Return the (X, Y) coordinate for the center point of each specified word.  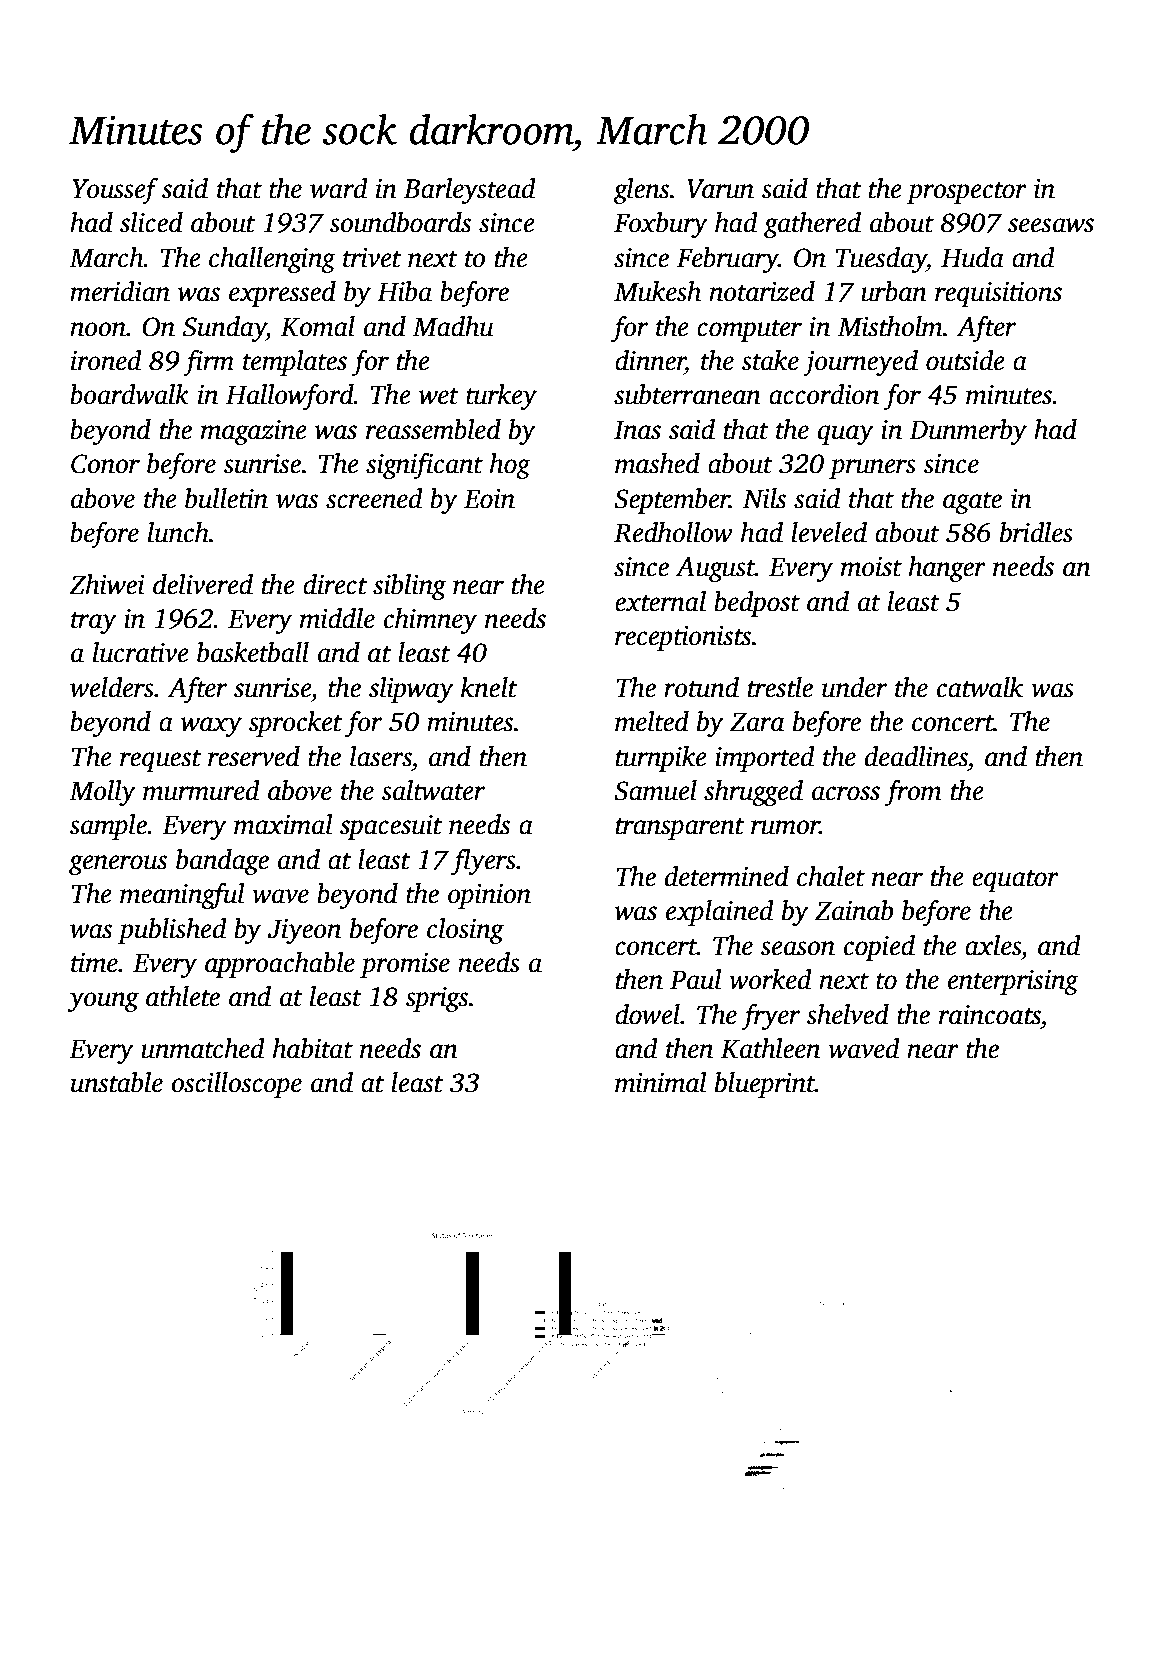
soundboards (400, 222)
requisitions (998, 294)
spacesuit (391, 827)
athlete (183, 996)
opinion (489, 896)
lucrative (141, 652)
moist (871, 567)
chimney (430, 621)
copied (879, 948)
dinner (650, 360)
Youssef (115, 190)
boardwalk (129, 394)
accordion (824, 394)
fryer (770, 1016)
